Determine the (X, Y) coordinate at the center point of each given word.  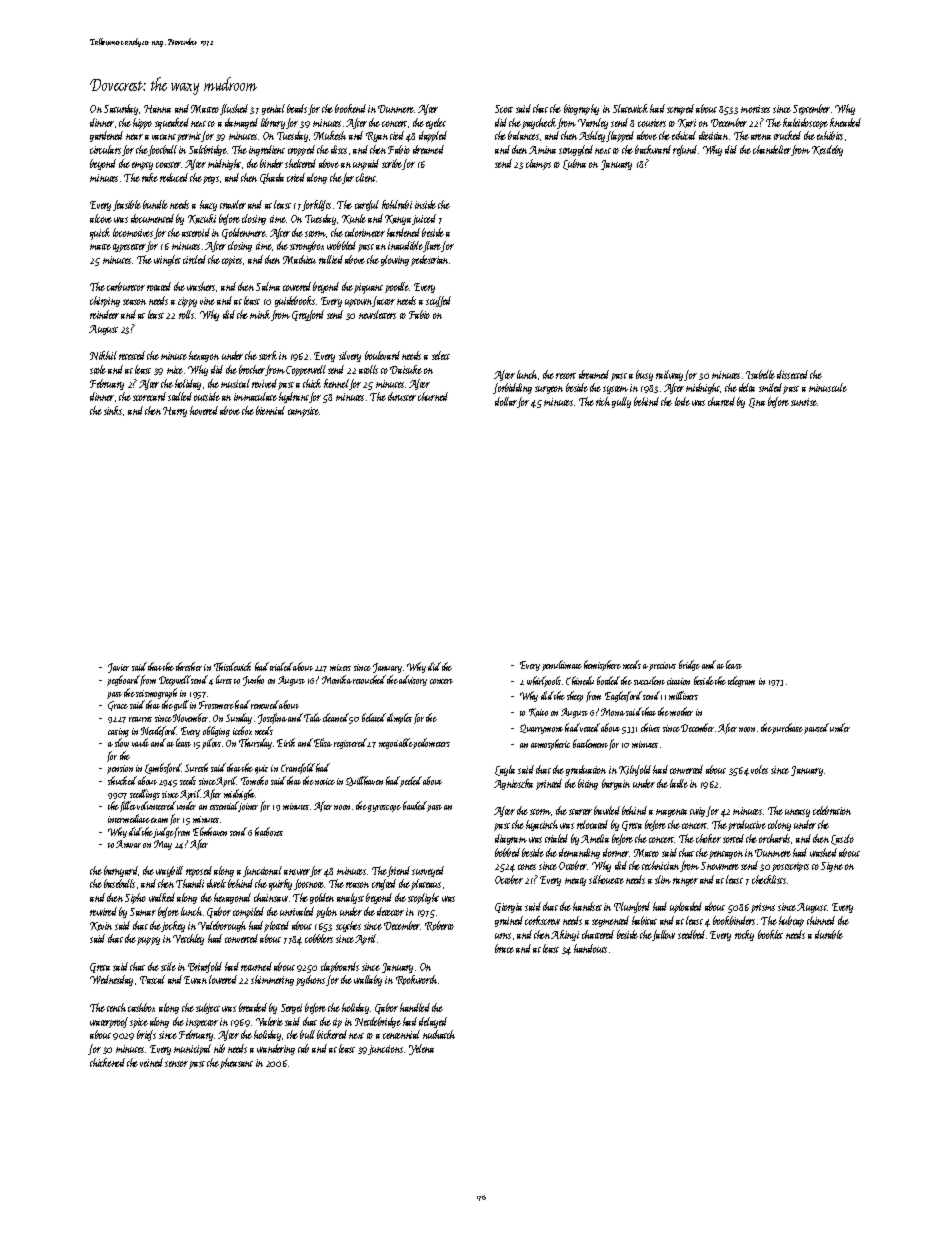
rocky (744, 935)
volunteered (156, 805)
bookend (350, 108)
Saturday (121, 109)
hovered (204, 410)
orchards (774, 838)
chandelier (772, 149)
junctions (385, 1050)
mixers (340, 667)
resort (566, 376)
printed (549, 784)
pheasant (236, 1063)
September (811, 109)
